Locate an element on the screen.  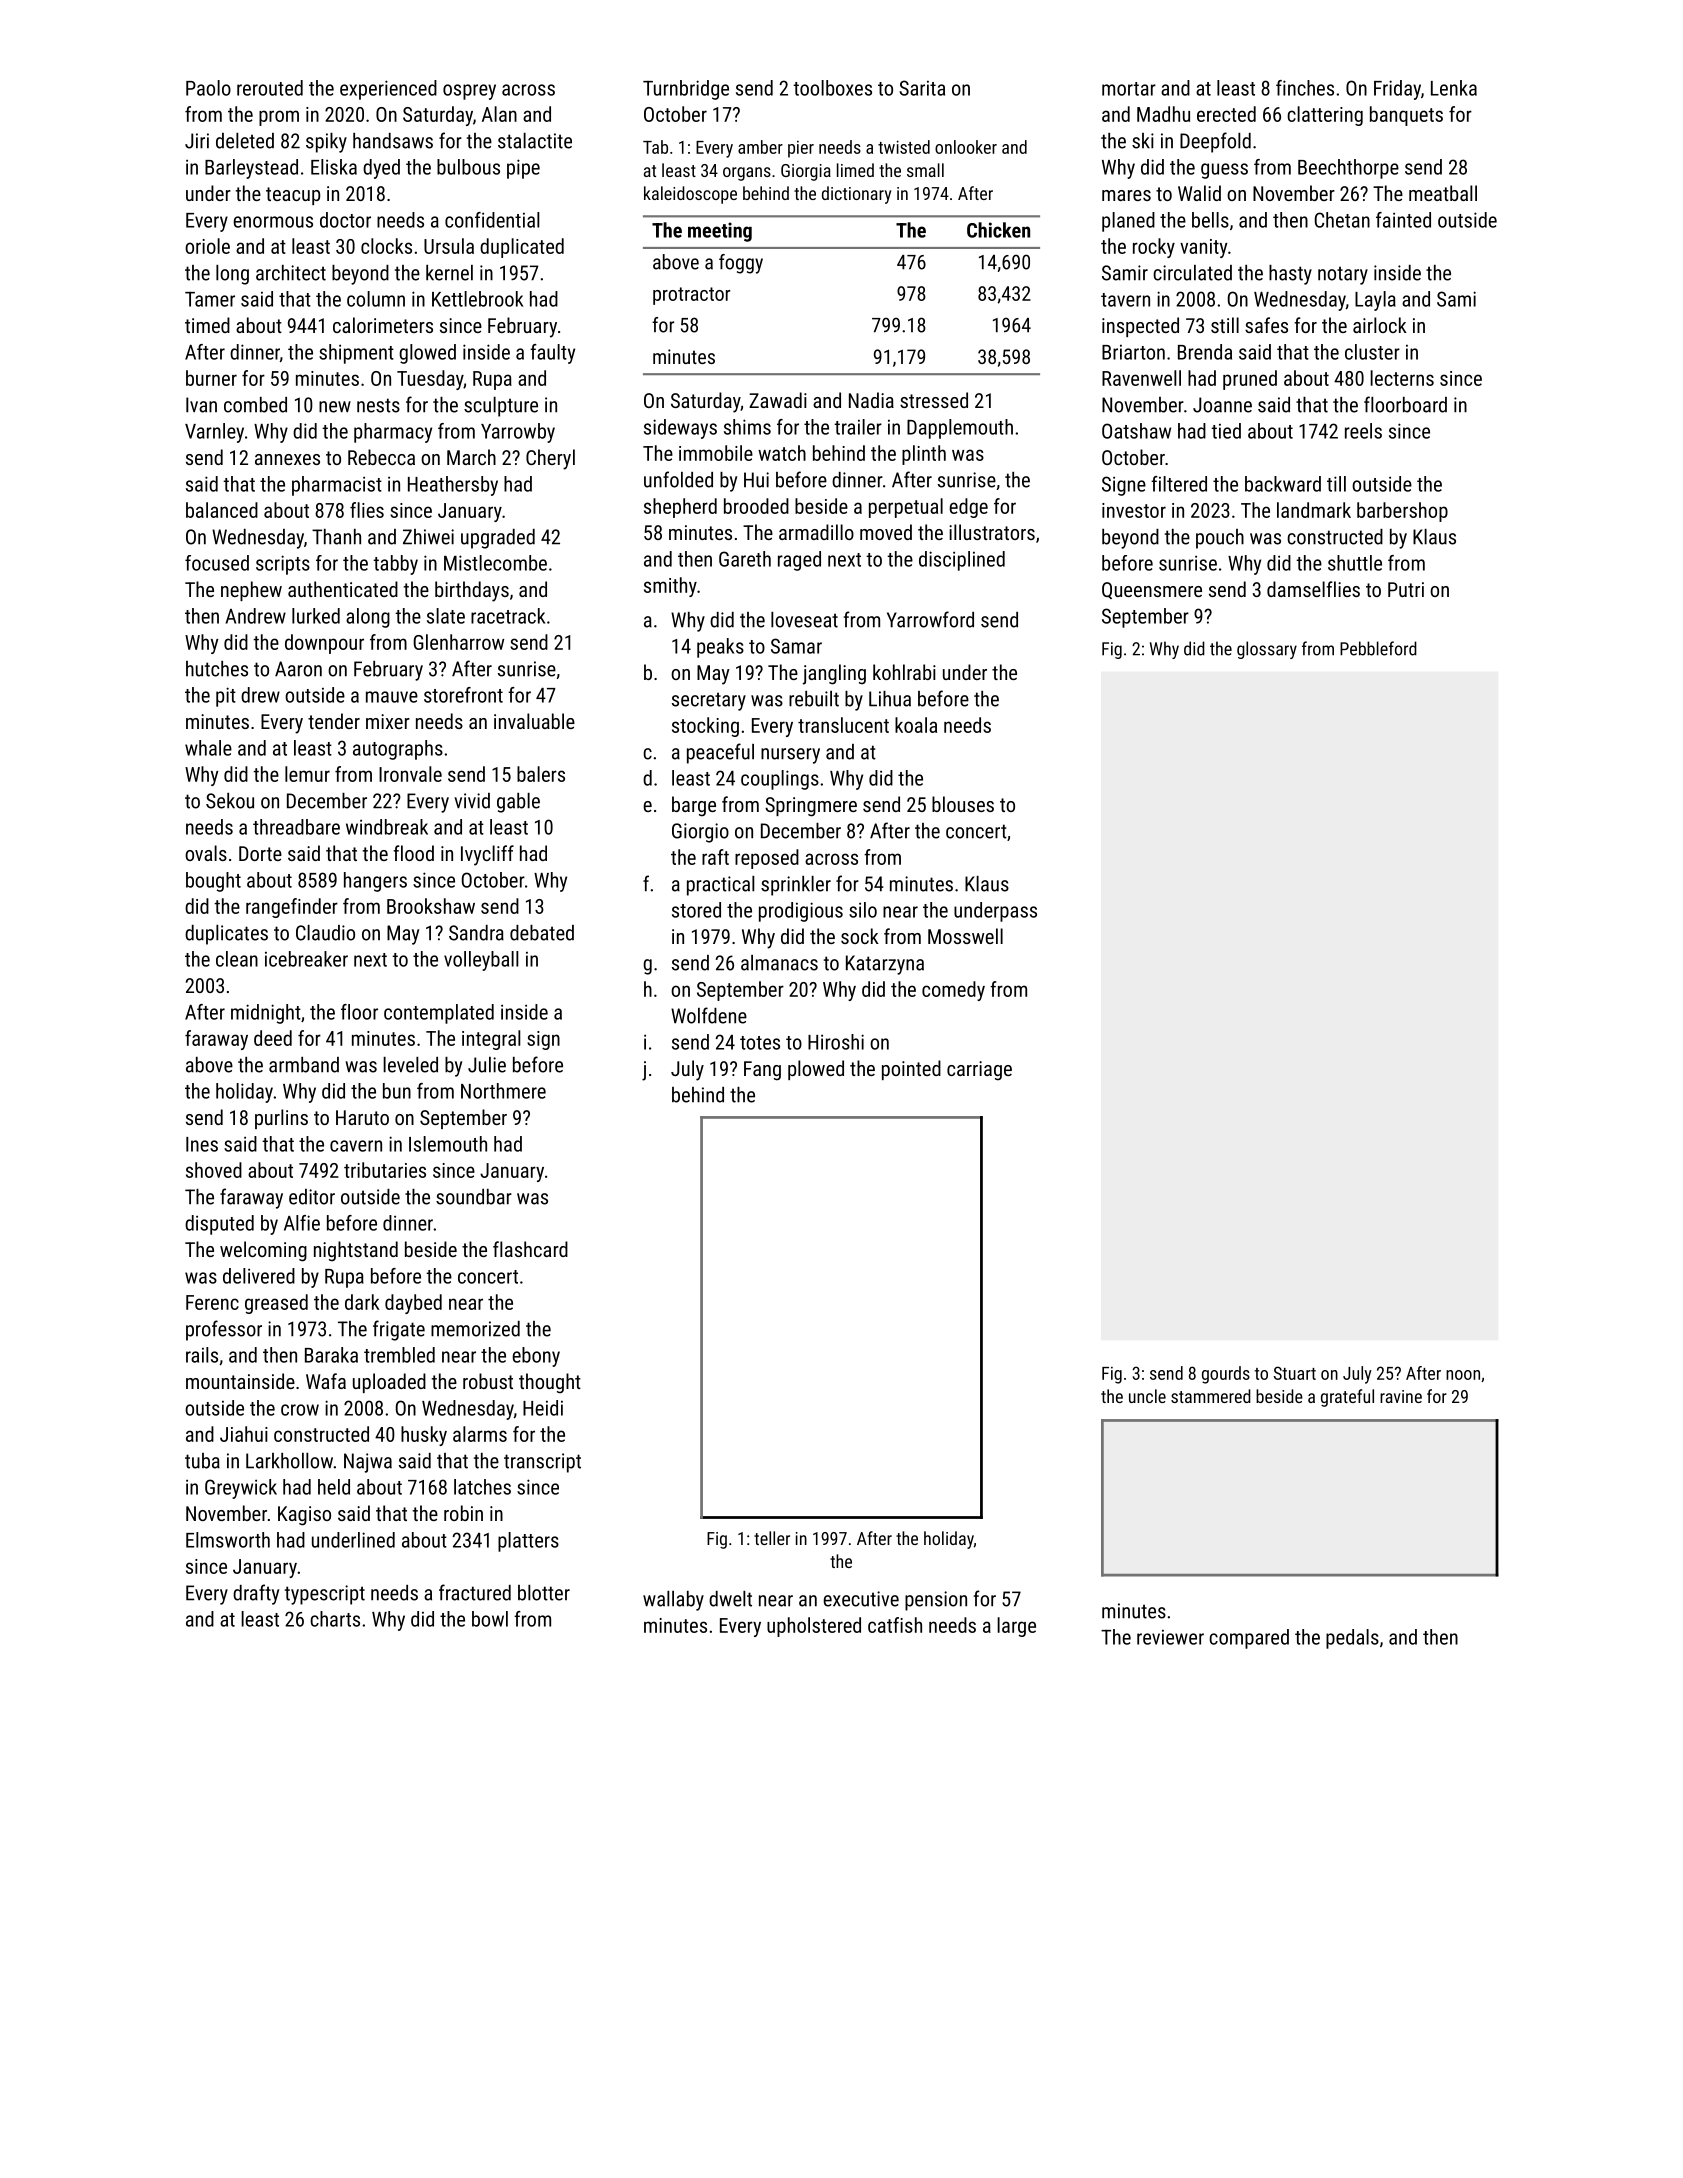
dyed is located at coordinates (381, 169).
